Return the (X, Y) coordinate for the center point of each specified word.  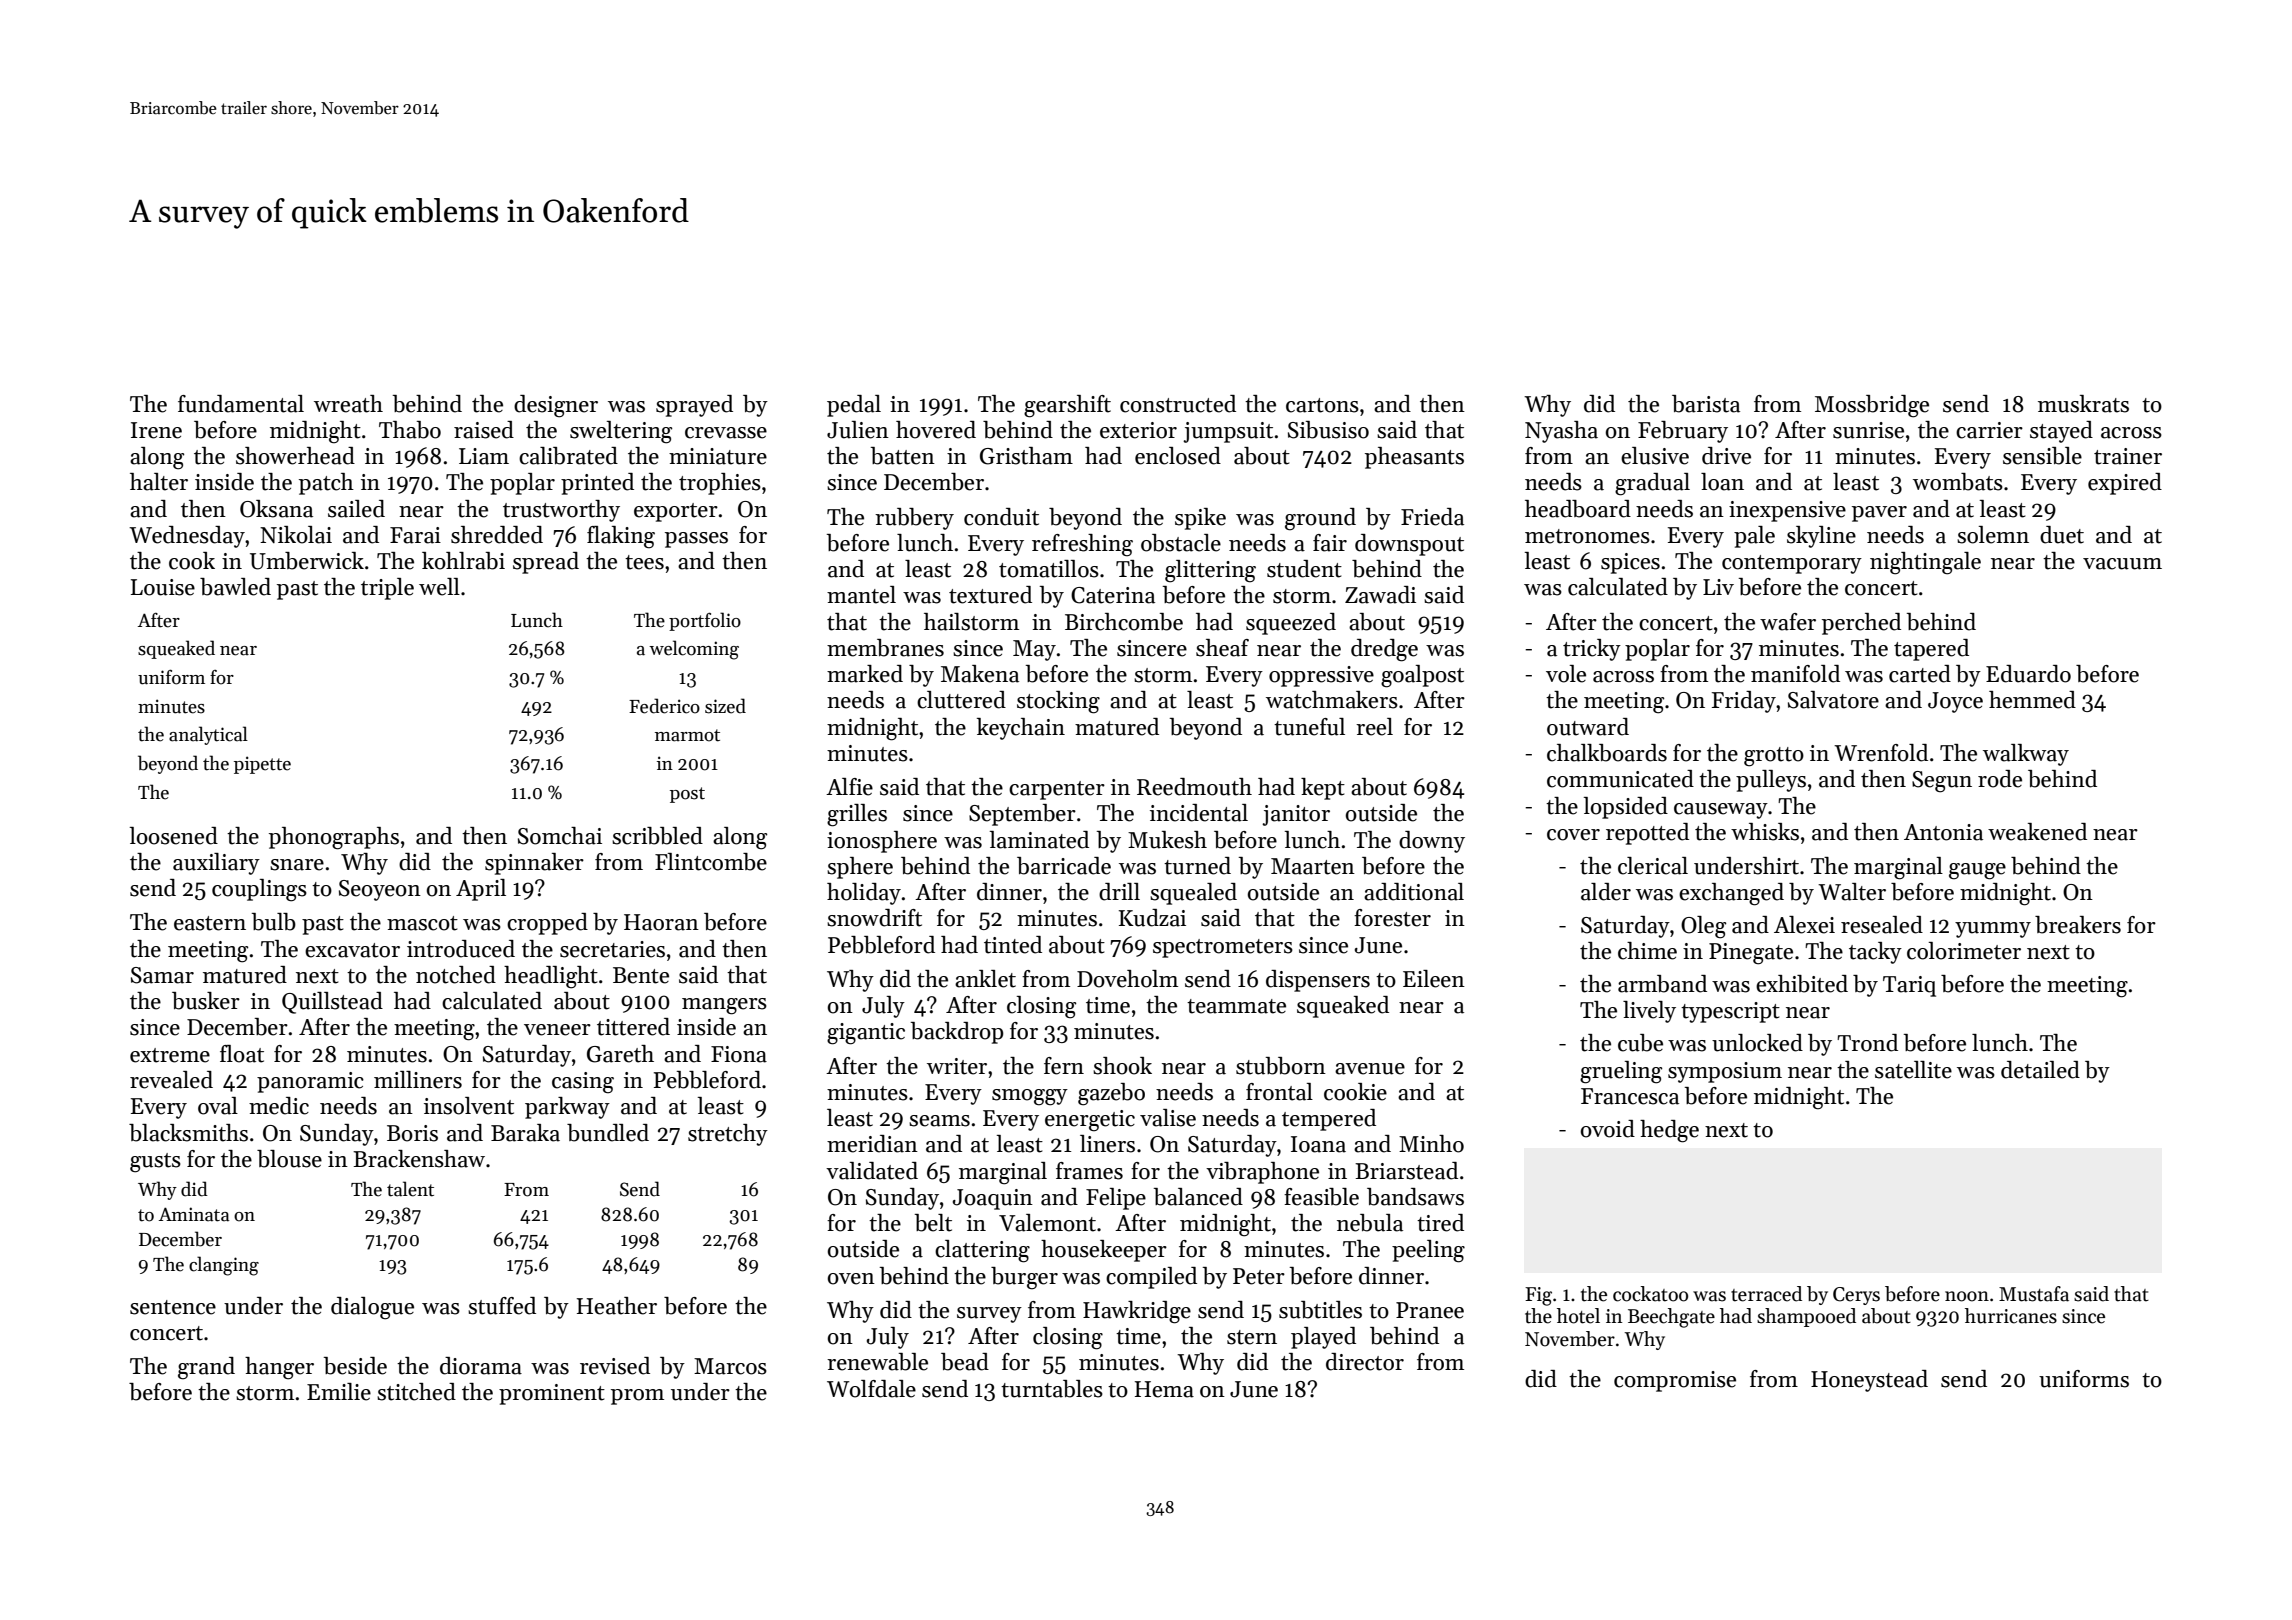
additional (1414, 892)
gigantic (866, 1034)
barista (1706, 404)
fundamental (241, 404)
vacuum (2122, 564)
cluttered (961, 700)
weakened (2037, 832)
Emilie (339, 1392)
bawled (235, 587)
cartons (1322, 405)
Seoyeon (380, 890)
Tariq (1909, 986)
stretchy (728, 1135)
